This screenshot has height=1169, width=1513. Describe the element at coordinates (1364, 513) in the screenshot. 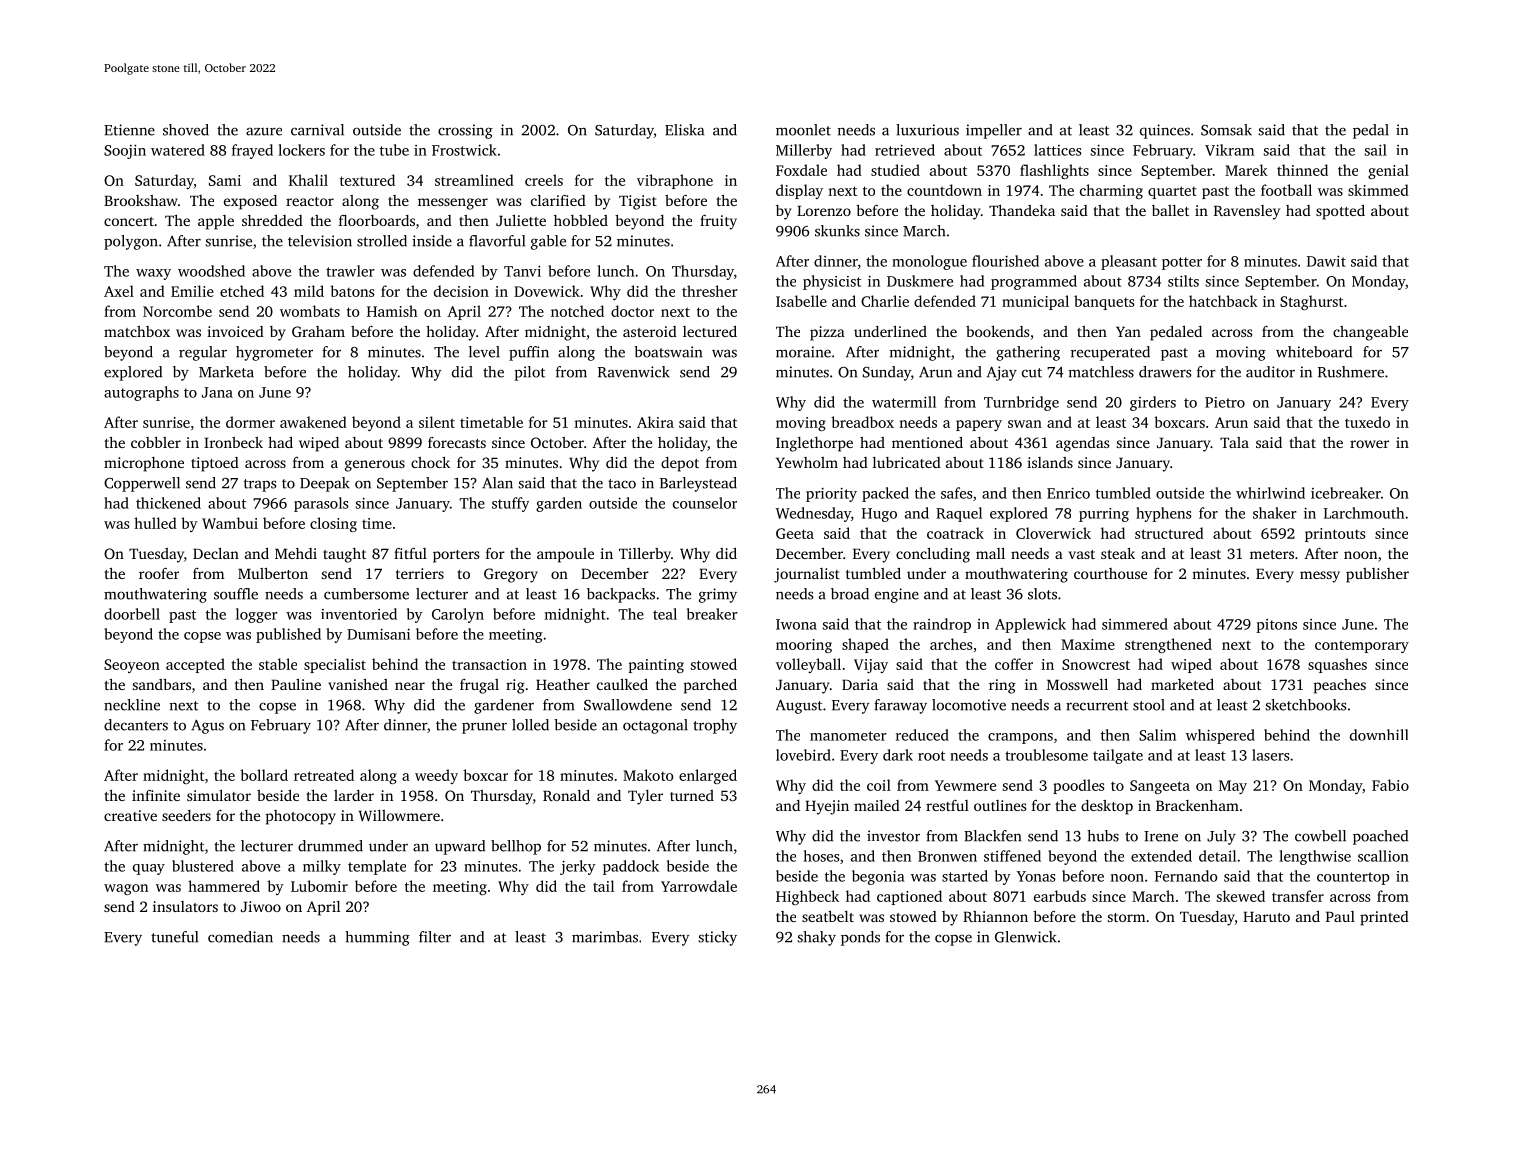

I see `Larchmouth` at that location.
